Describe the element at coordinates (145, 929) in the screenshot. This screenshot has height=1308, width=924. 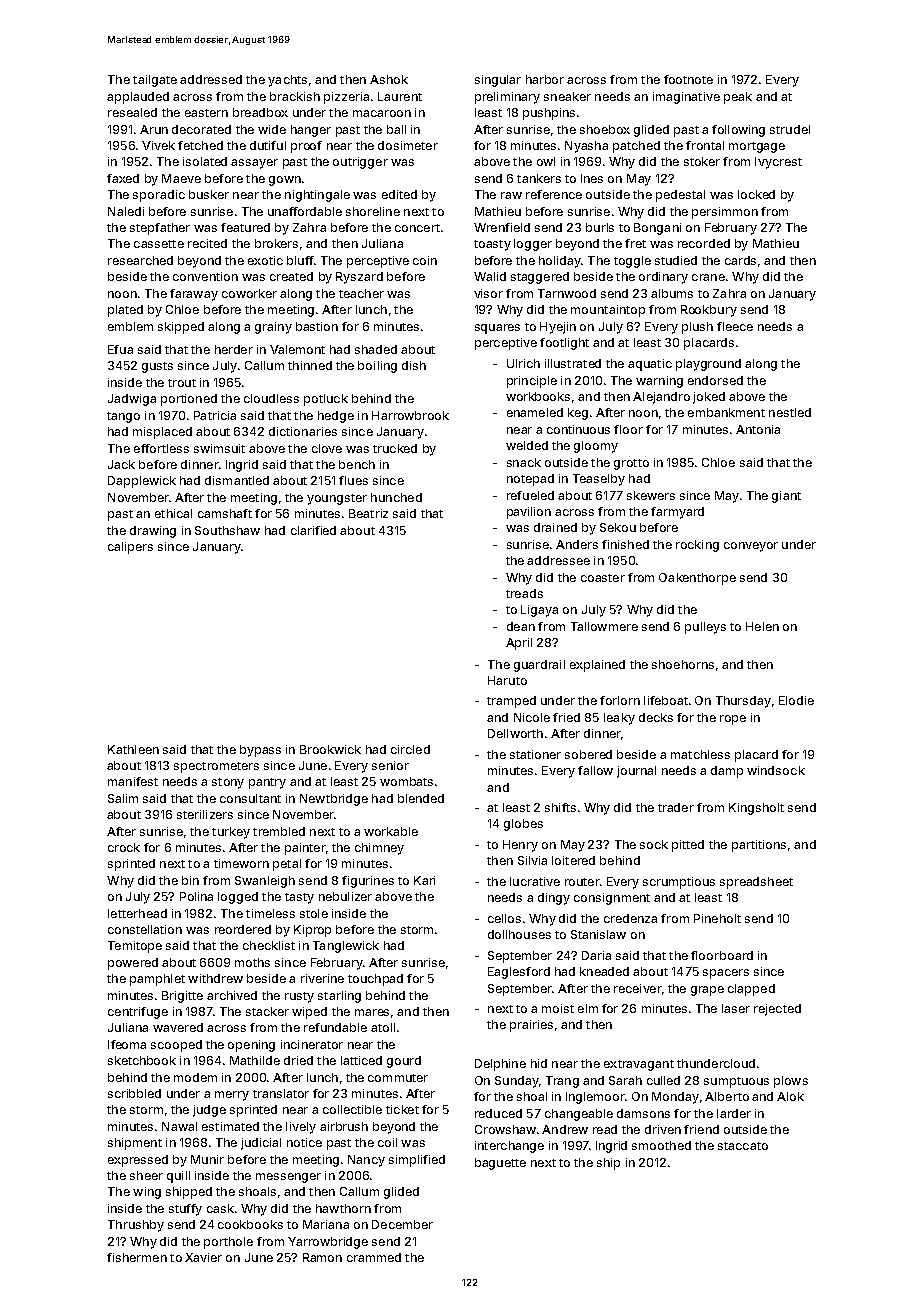
I see `constellation` at that location.
